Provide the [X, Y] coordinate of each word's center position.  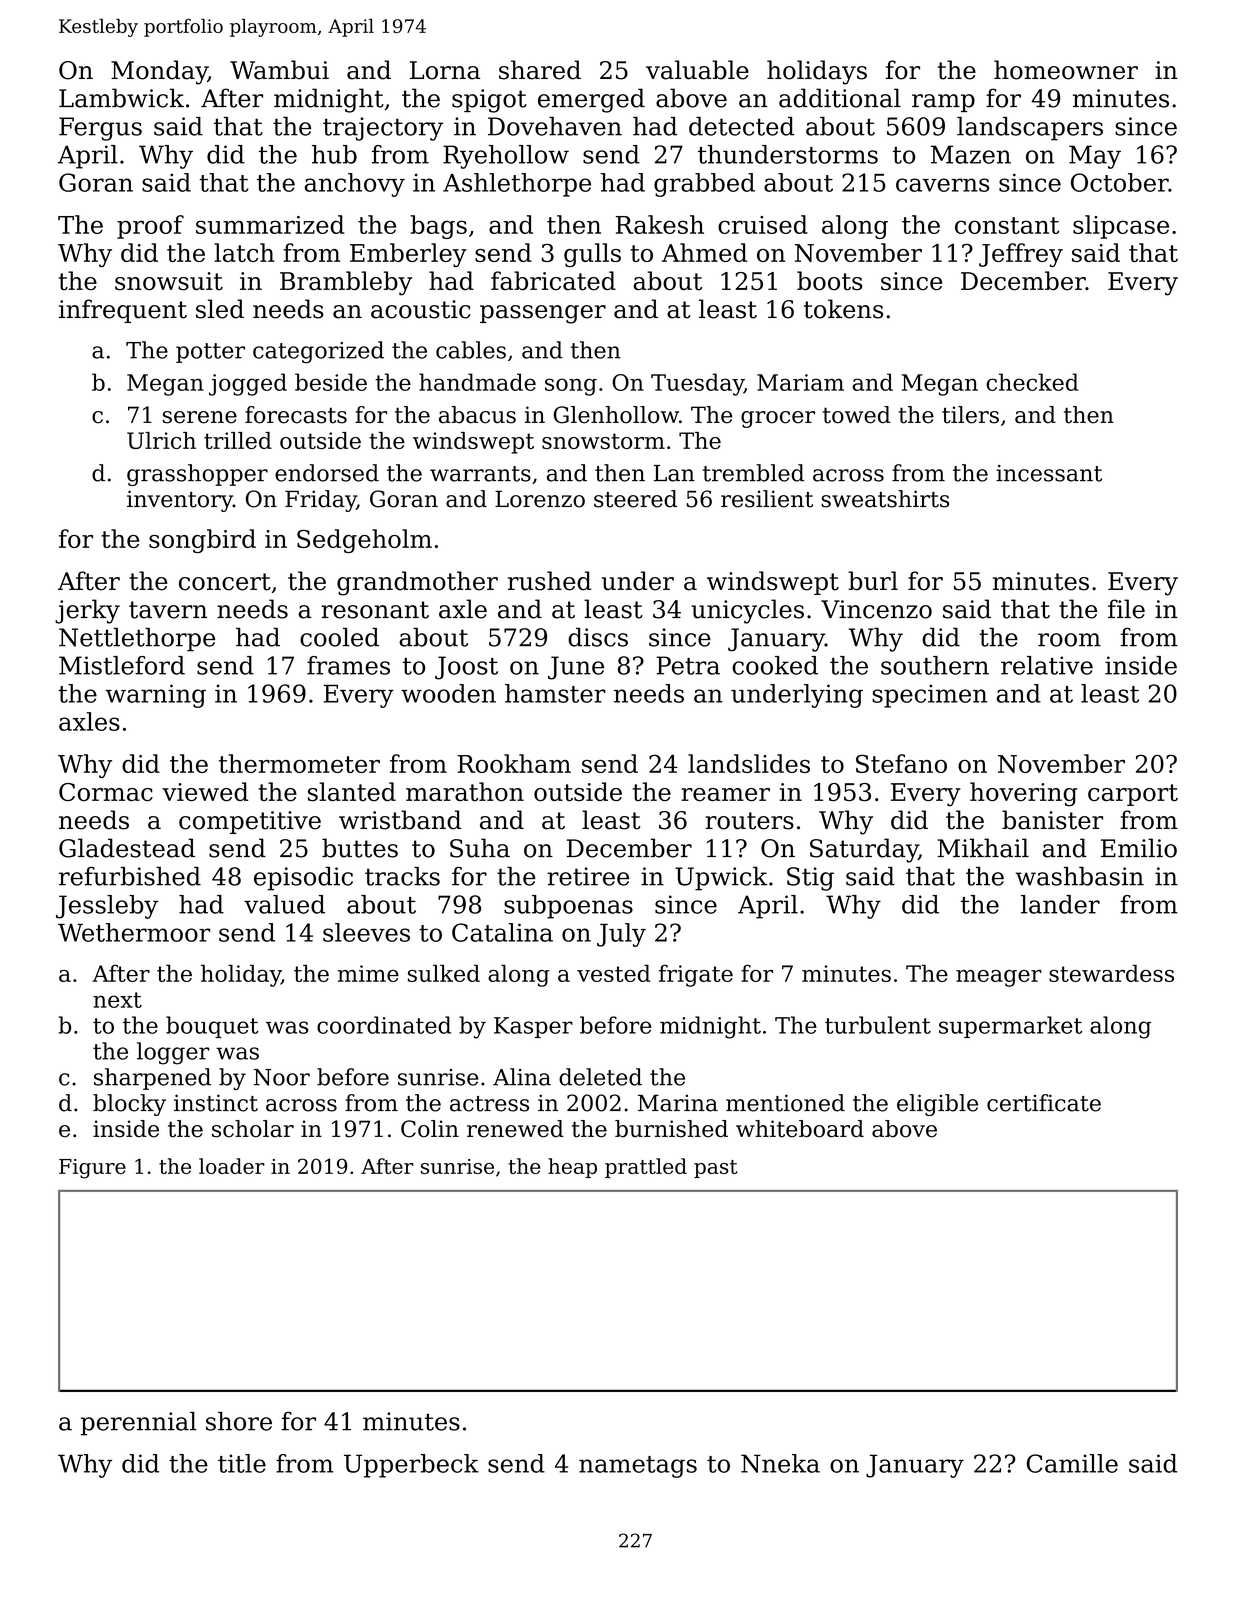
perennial [139, 1424]
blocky [129, 1105]
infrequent [123, 311]
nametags [638, 1467]
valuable [697, 70]
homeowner [1066, 70]
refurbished [130, 876]
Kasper [533, 1027]
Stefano [901, 763]
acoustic [421, 309]
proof [150, 227]
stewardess [1111, 973]
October [1119, 182]
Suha [480, 848]
